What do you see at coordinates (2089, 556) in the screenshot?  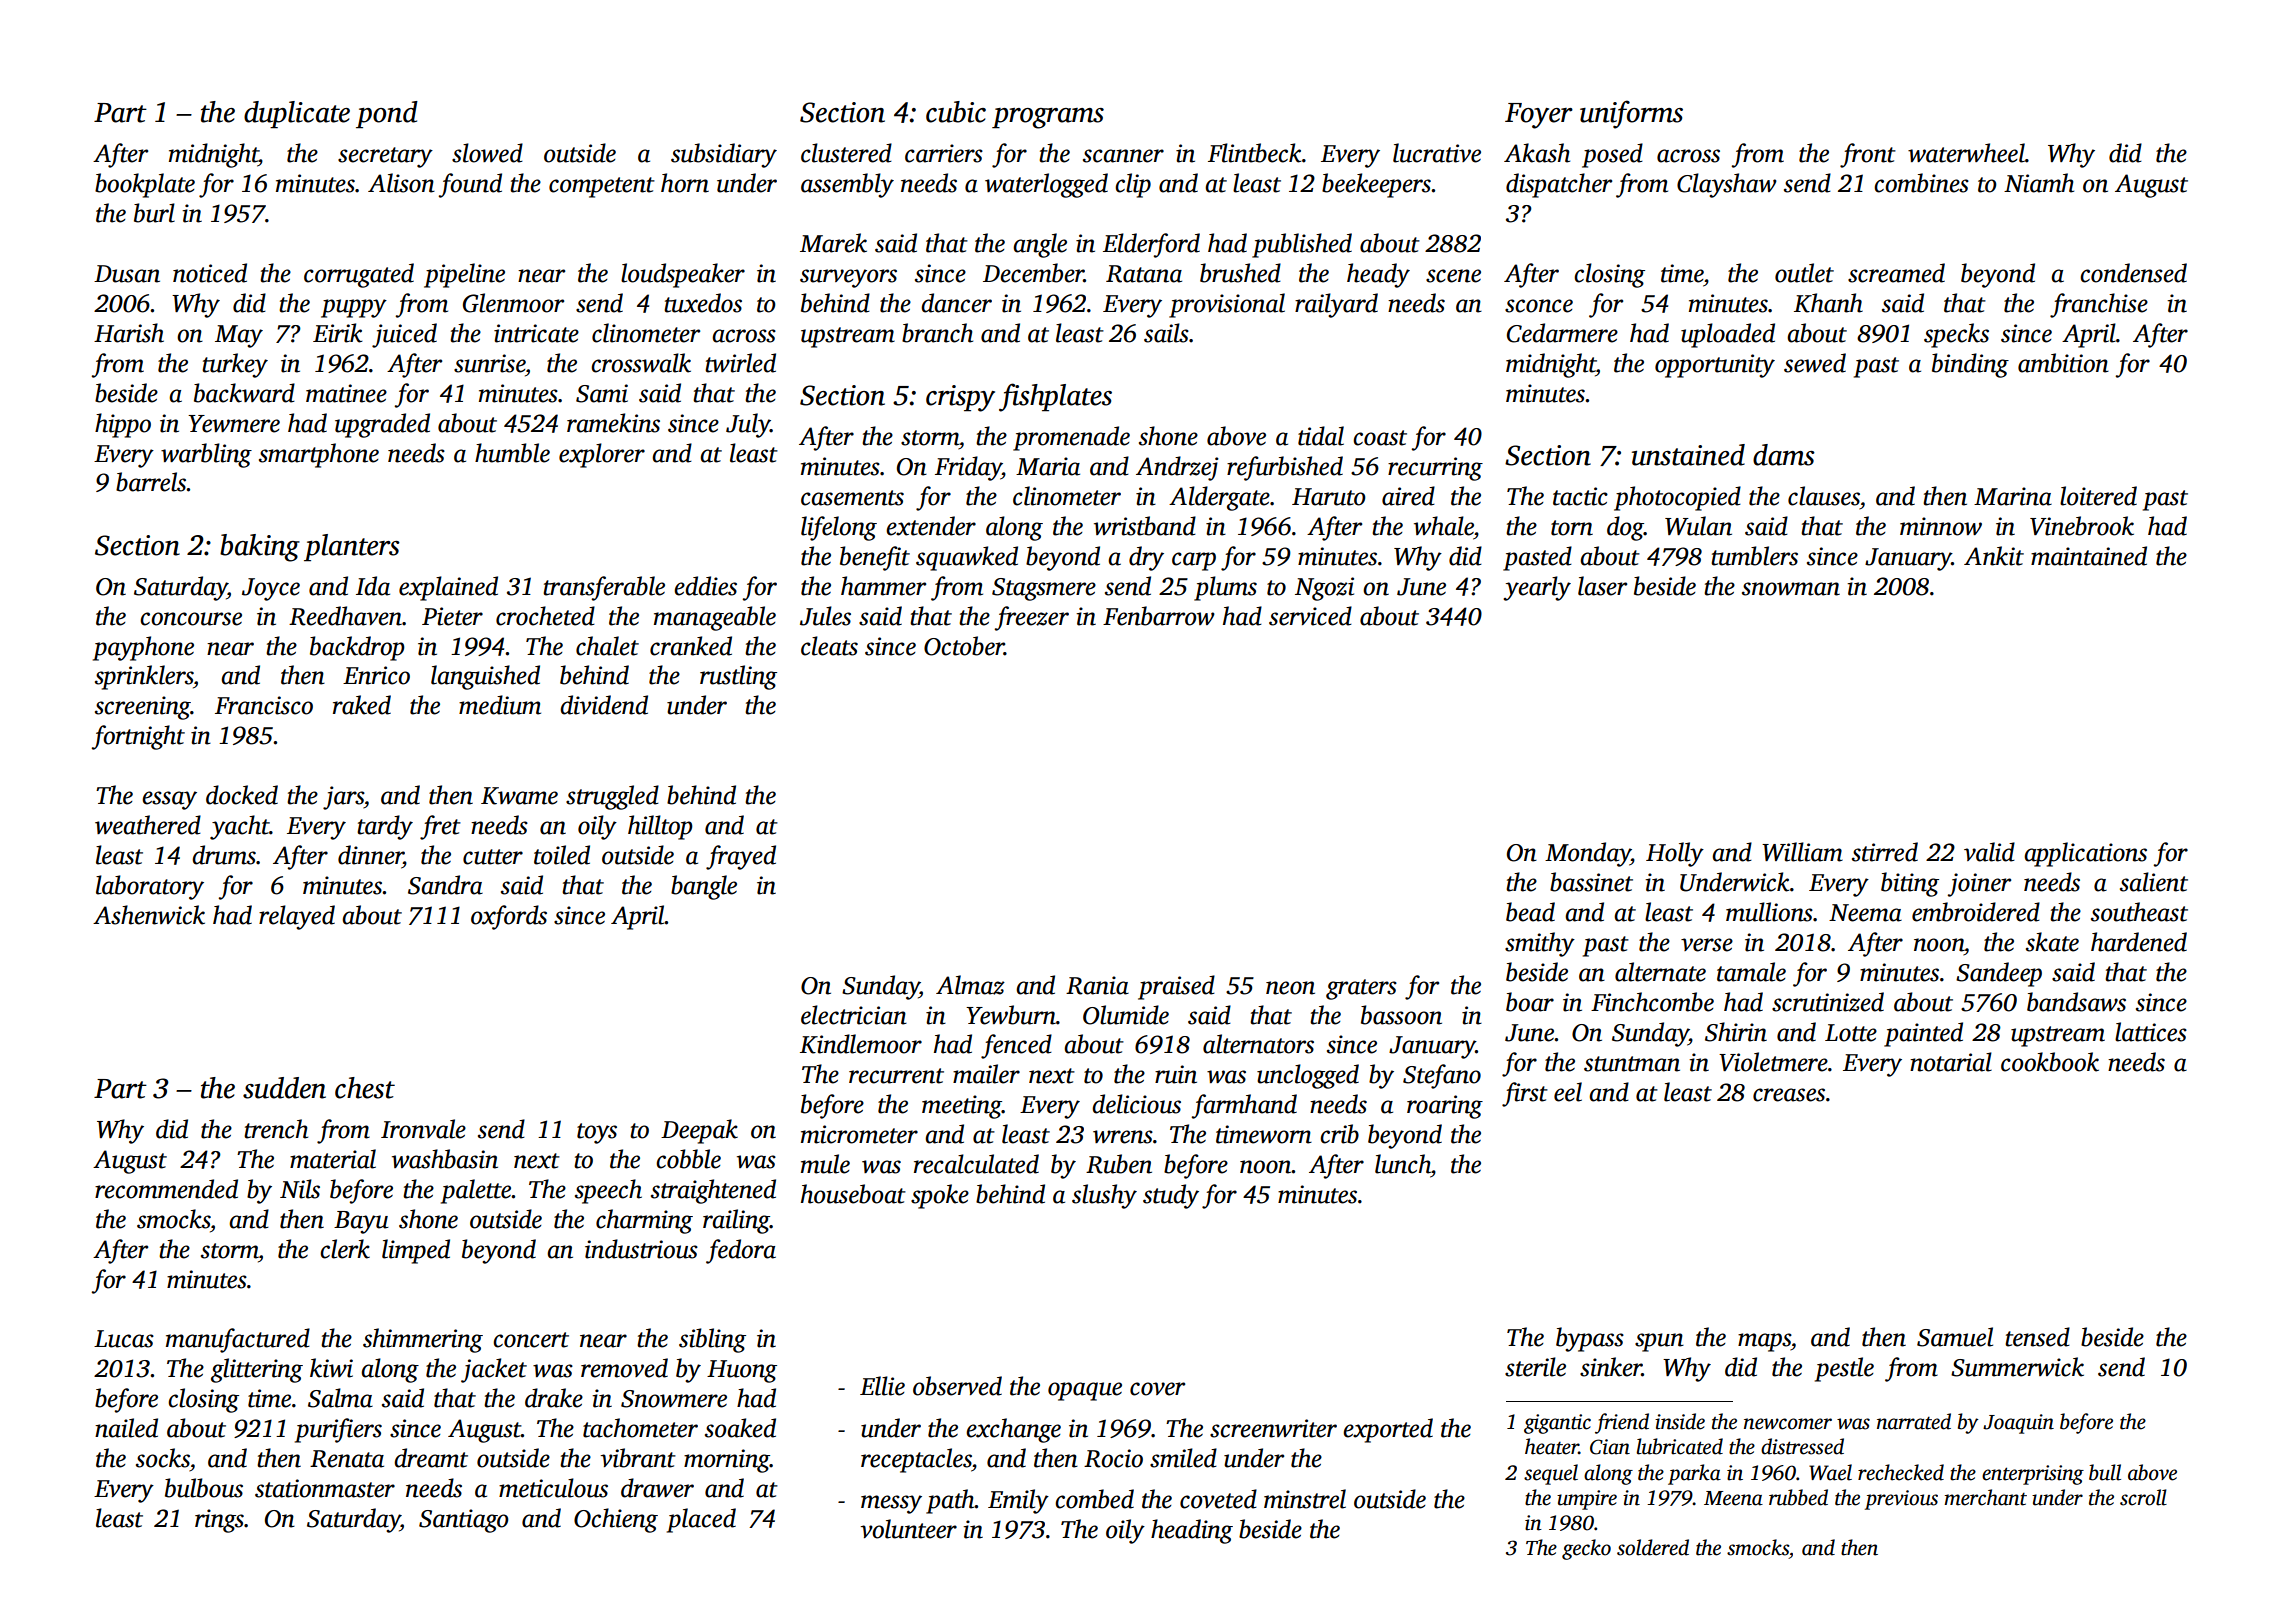 I see `maintained` at bounding box center [2089, 556].
